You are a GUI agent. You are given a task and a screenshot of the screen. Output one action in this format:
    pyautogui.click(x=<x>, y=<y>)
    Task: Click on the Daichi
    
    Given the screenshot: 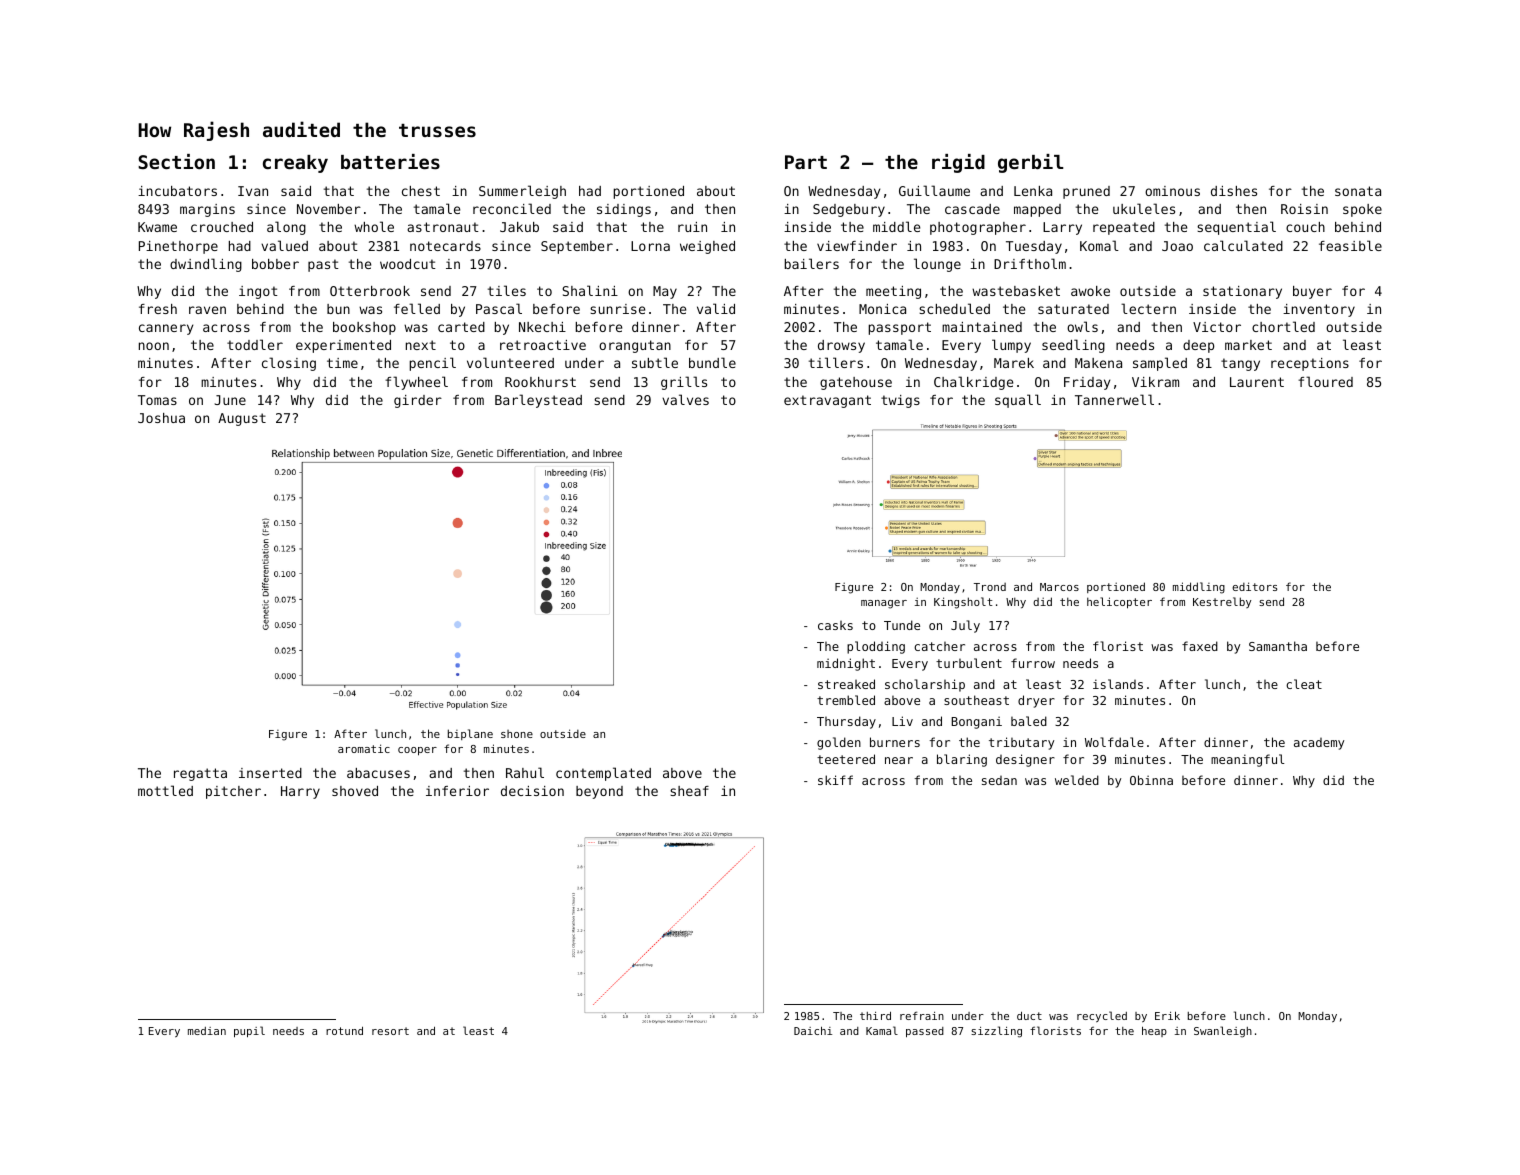 What is the action you would take?
    pyautogui.click(x=813, y=1030)
